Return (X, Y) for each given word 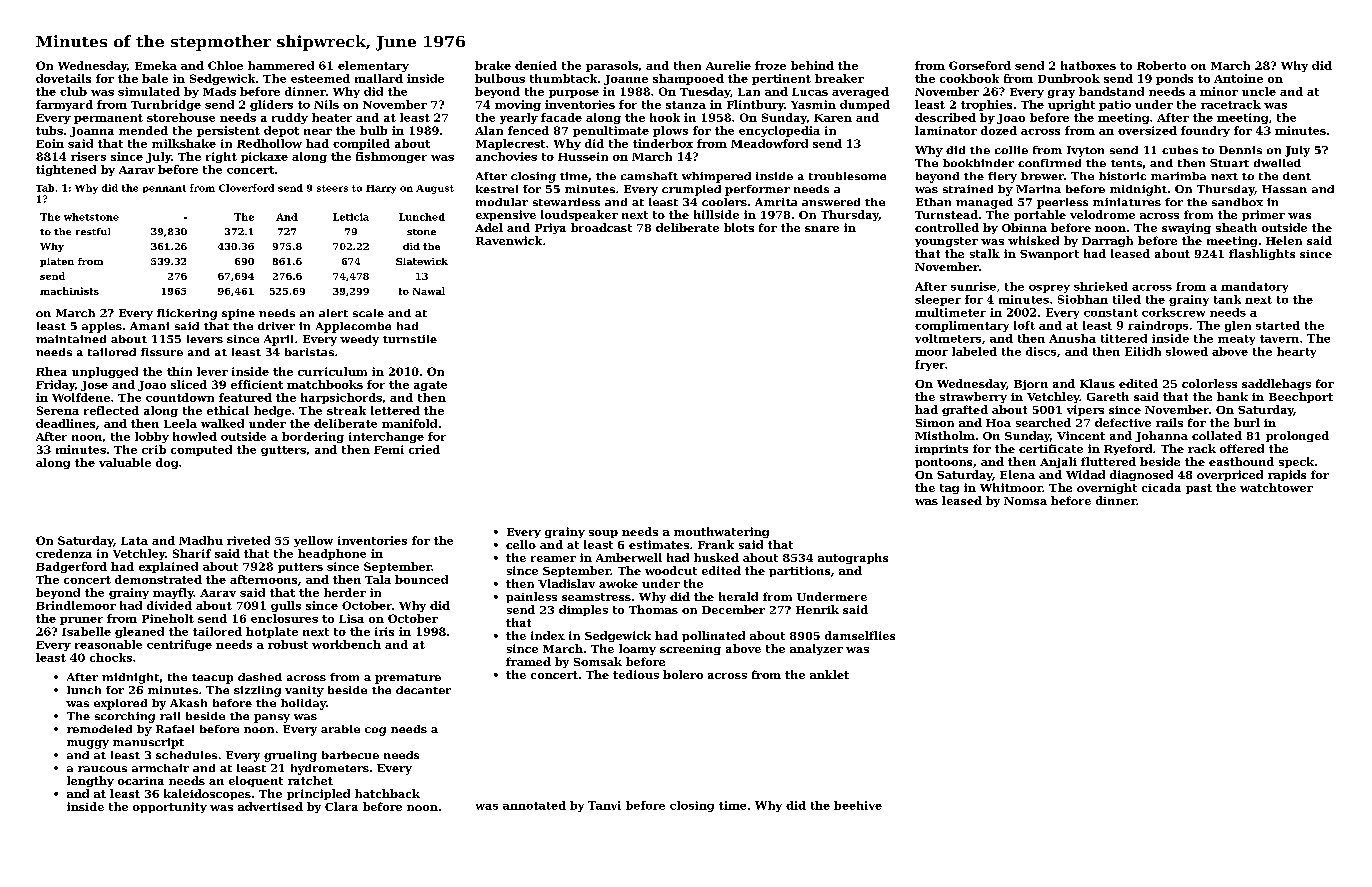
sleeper (938, 300)
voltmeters (948, 338)
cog (375, 731)
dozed (999, 130)
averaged (860, 92)
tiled (1127, 299)
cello (521, 544)
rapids (1287, 475)
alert (333, 313)
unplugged (105, 372)
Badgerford (71, 567)
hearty (1296, 352)
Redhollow (269, 143)
